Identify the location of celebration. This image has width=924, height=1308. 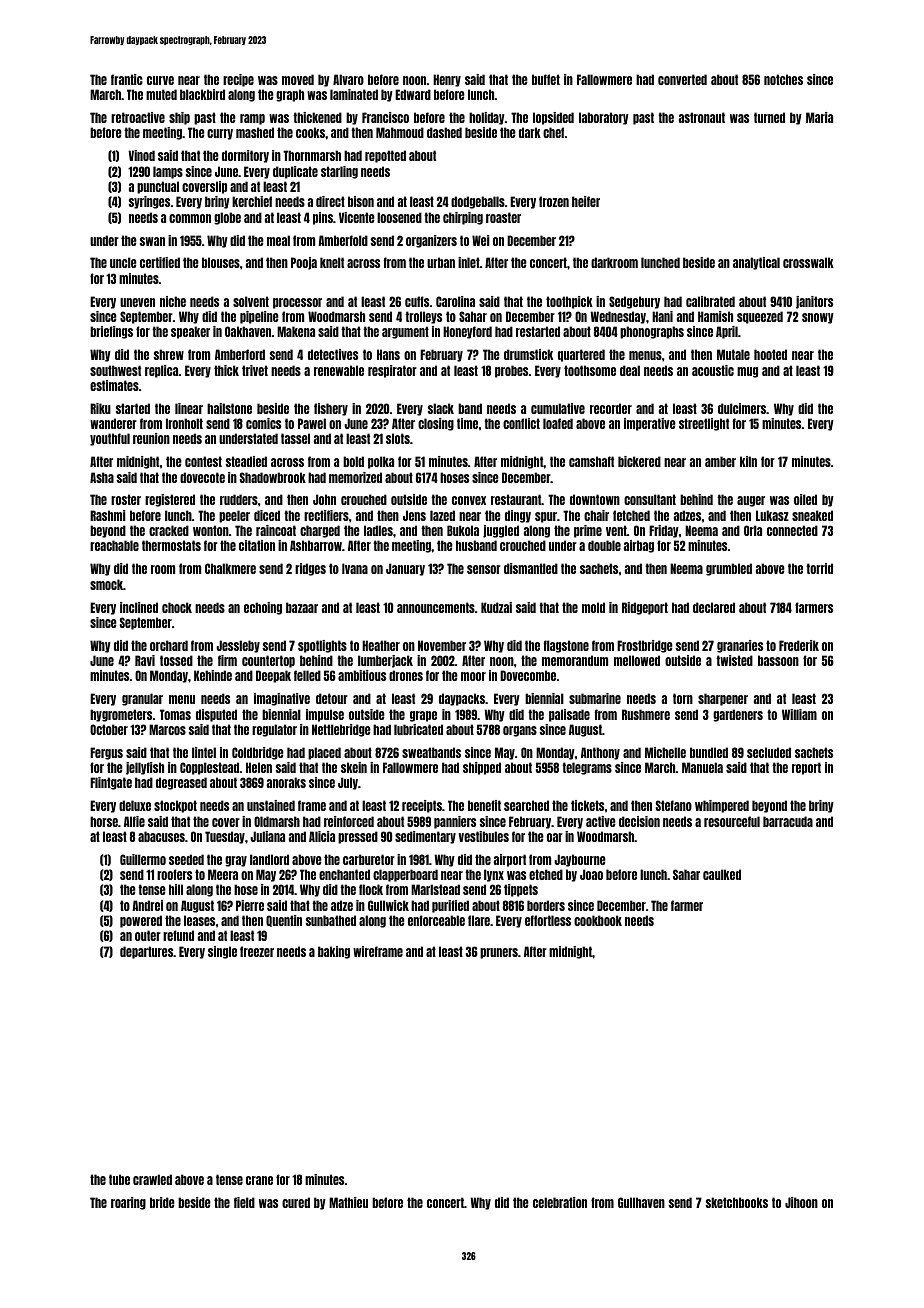
(560, 1202).
